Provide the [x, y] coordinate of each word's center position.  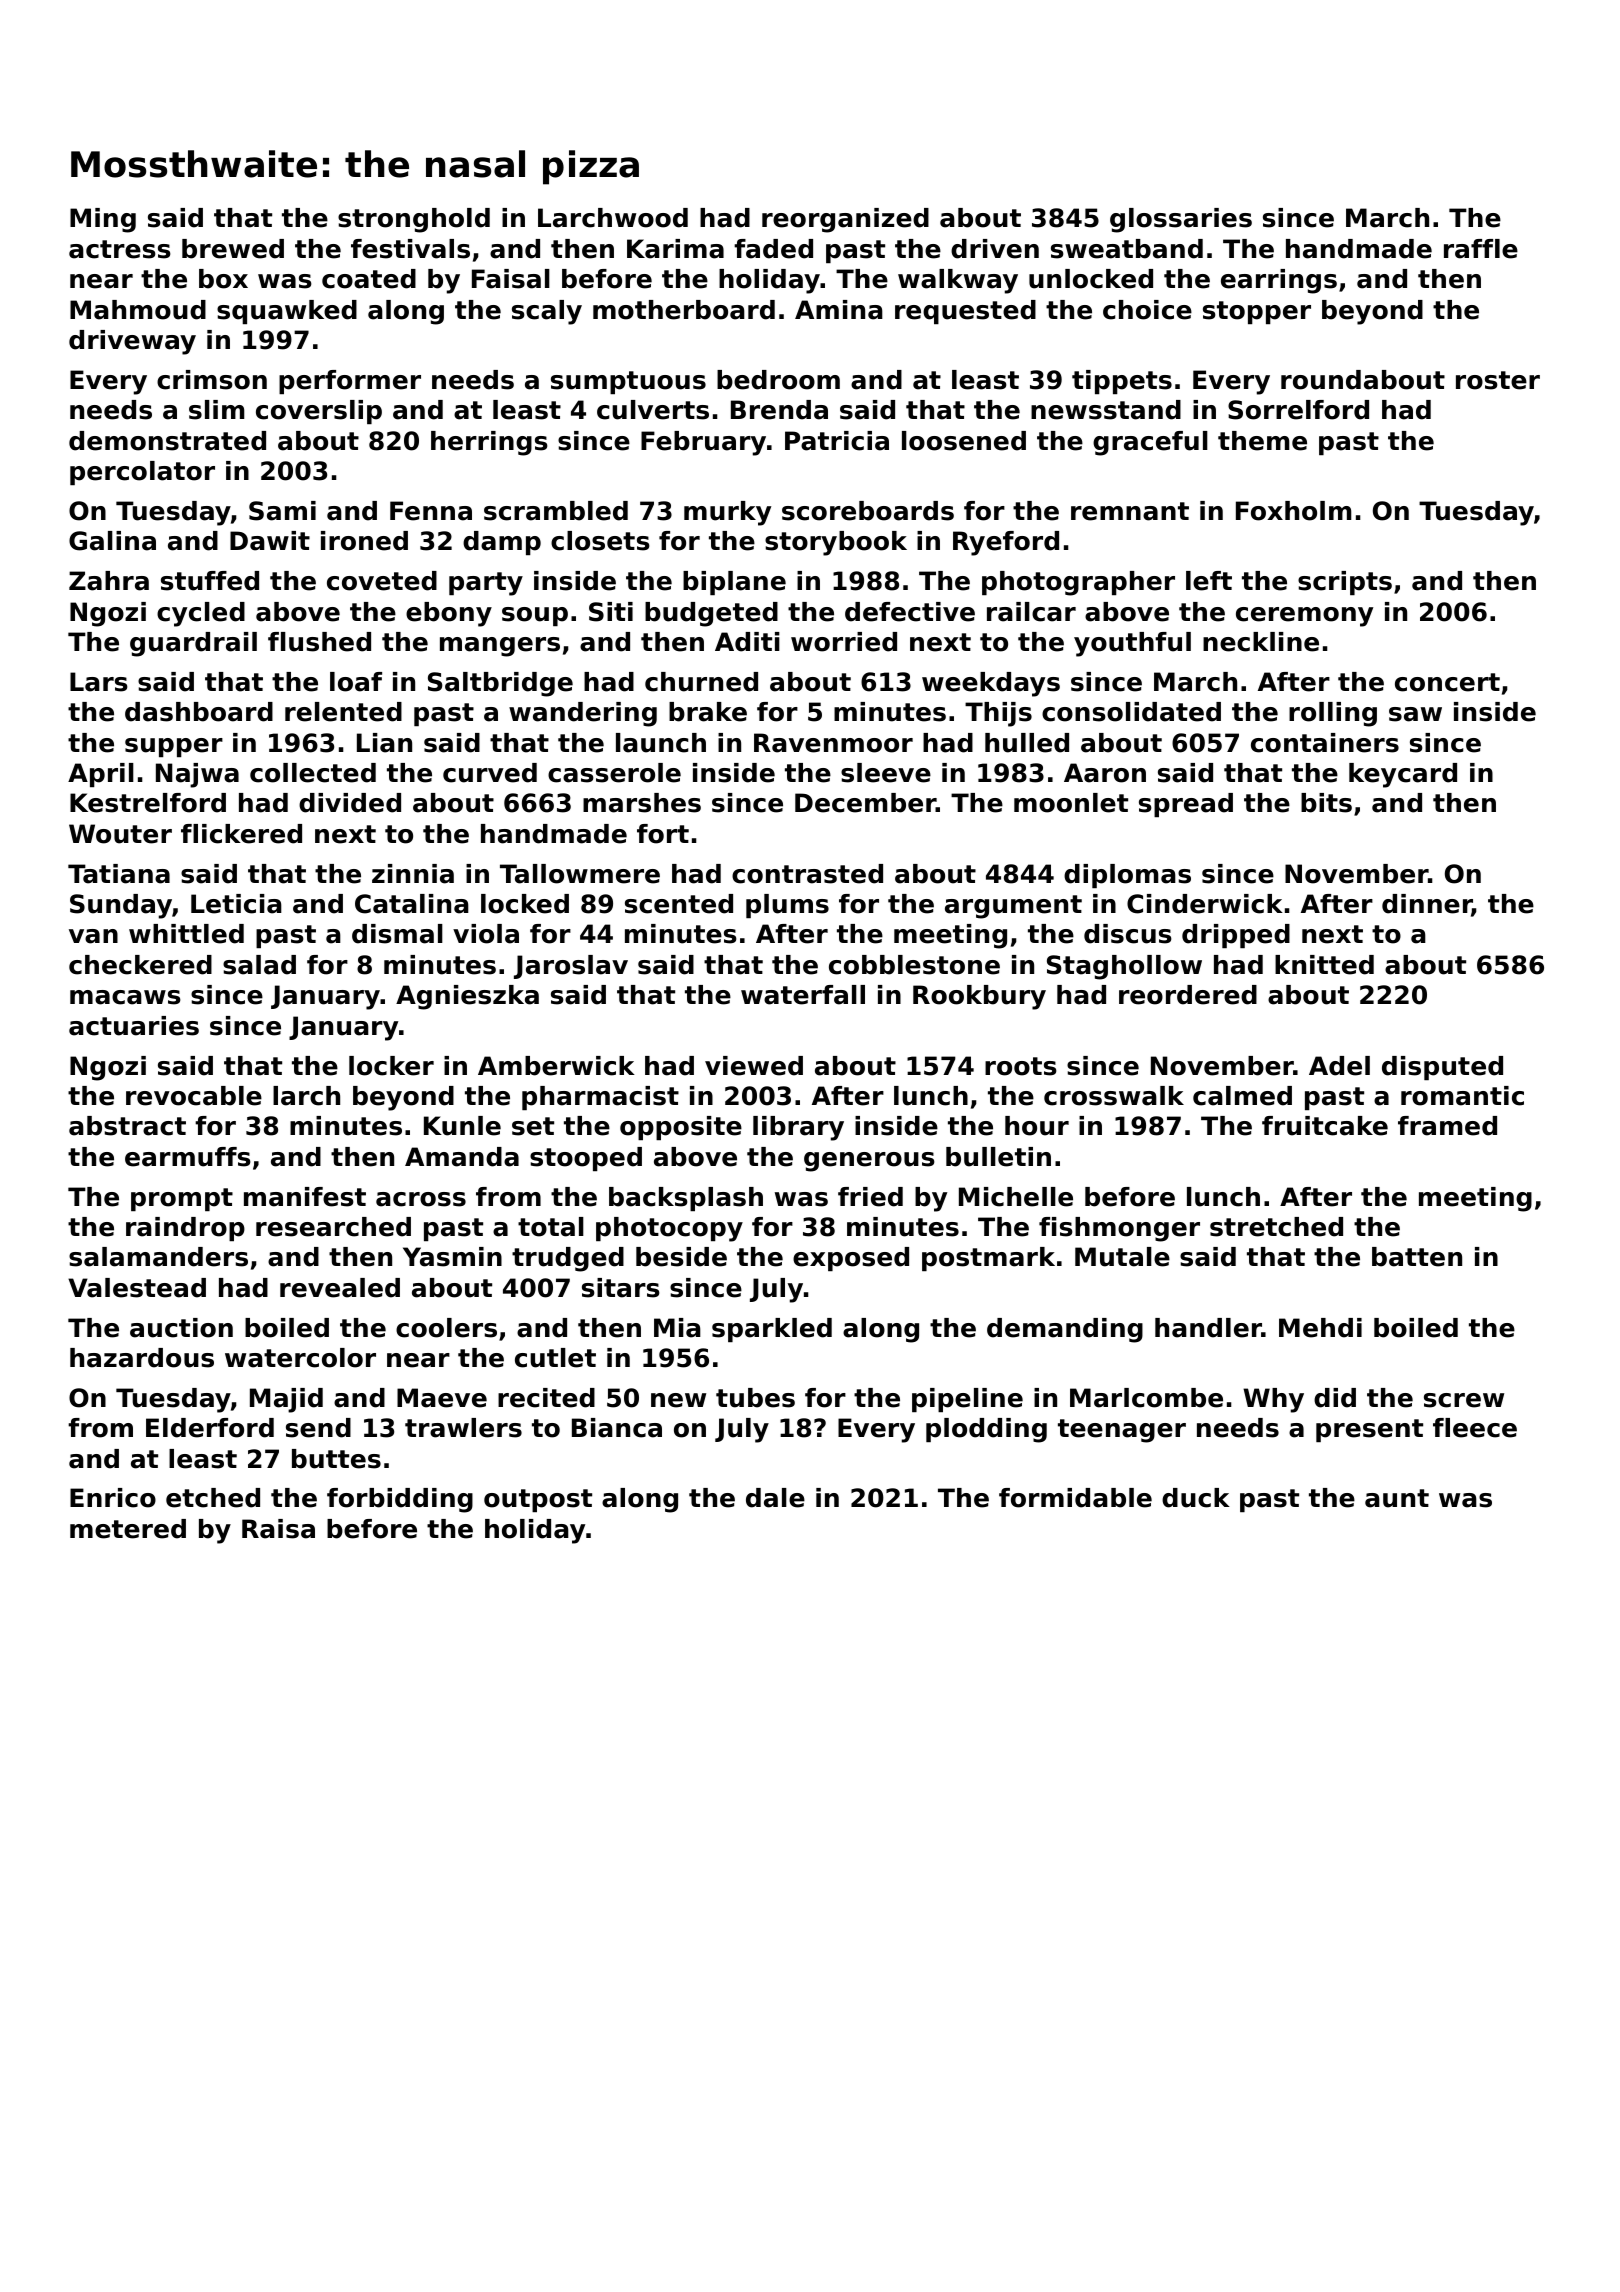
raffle [1481, 249]
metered [128, 1529]
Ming [103, 220]
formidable [1075, 1498]
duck [1196, 1498]
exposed [851, 1259]
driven [995, 249]
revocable [194, 1096]
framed [1447, 1126]
